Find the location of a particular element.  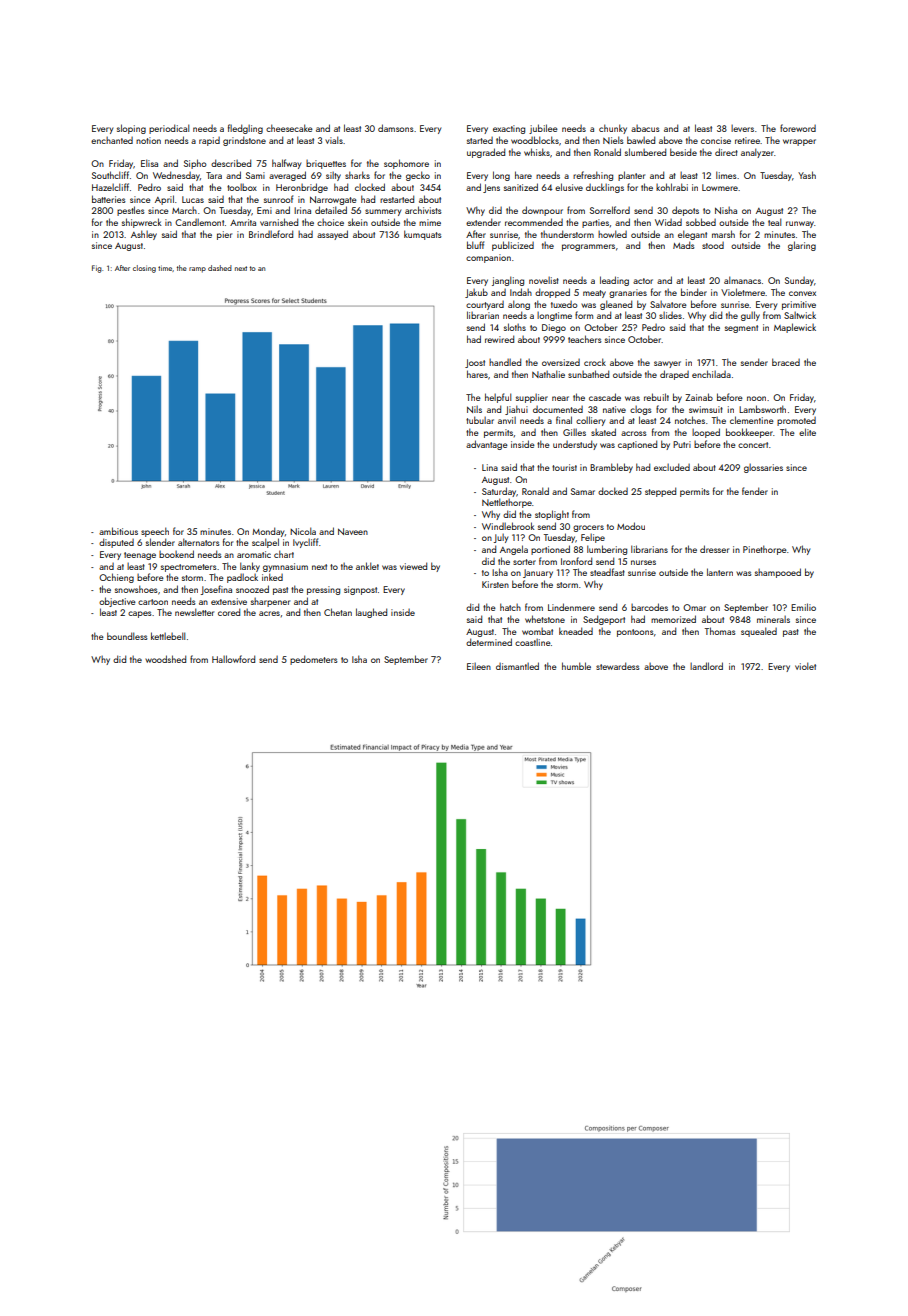

Nils is located at coordinates (474, 409).
